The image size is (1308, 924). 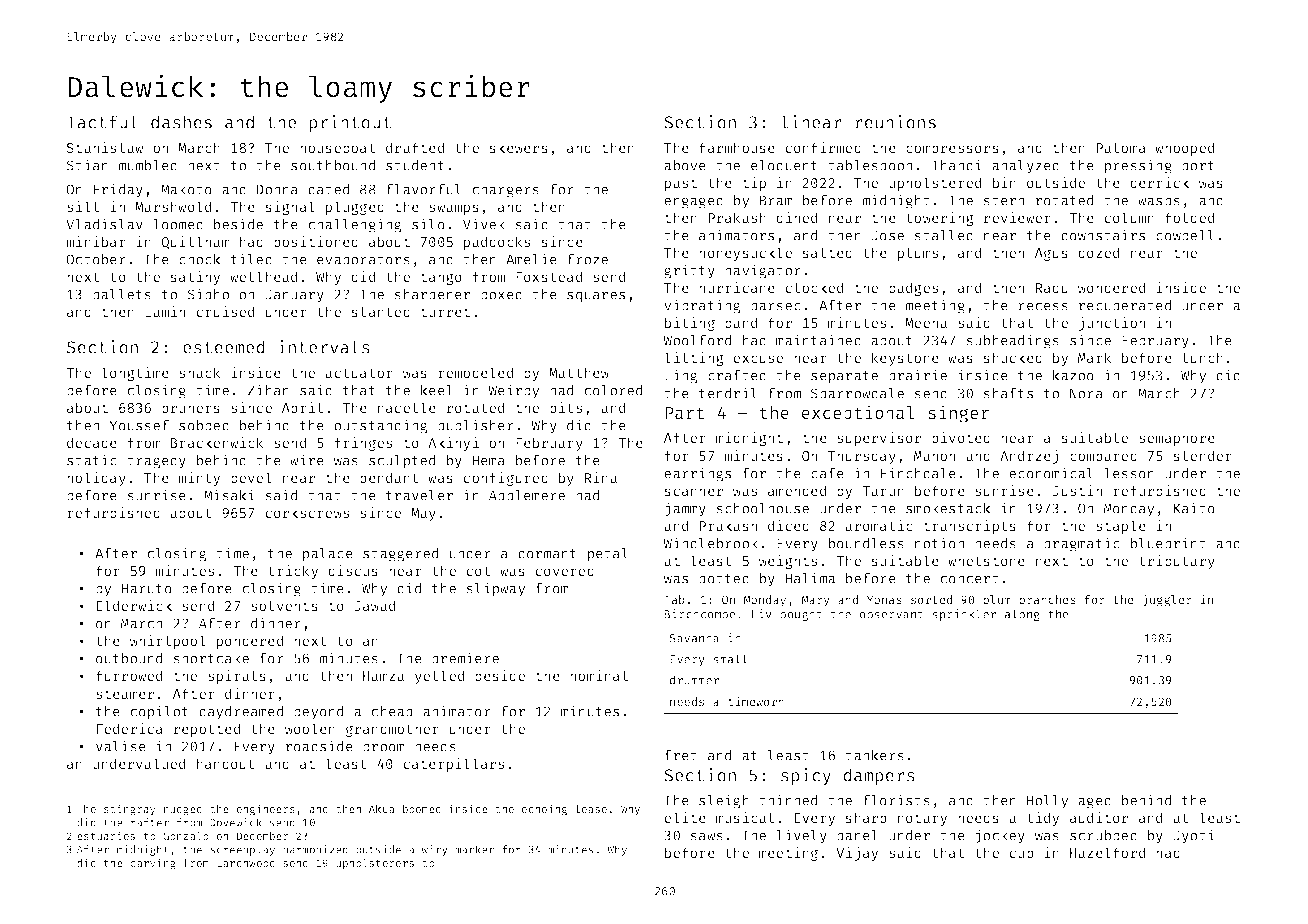 What do you see at coordinates (1159, 203) in the page?
I see `wasps` at bounding box center [1159, 203].
